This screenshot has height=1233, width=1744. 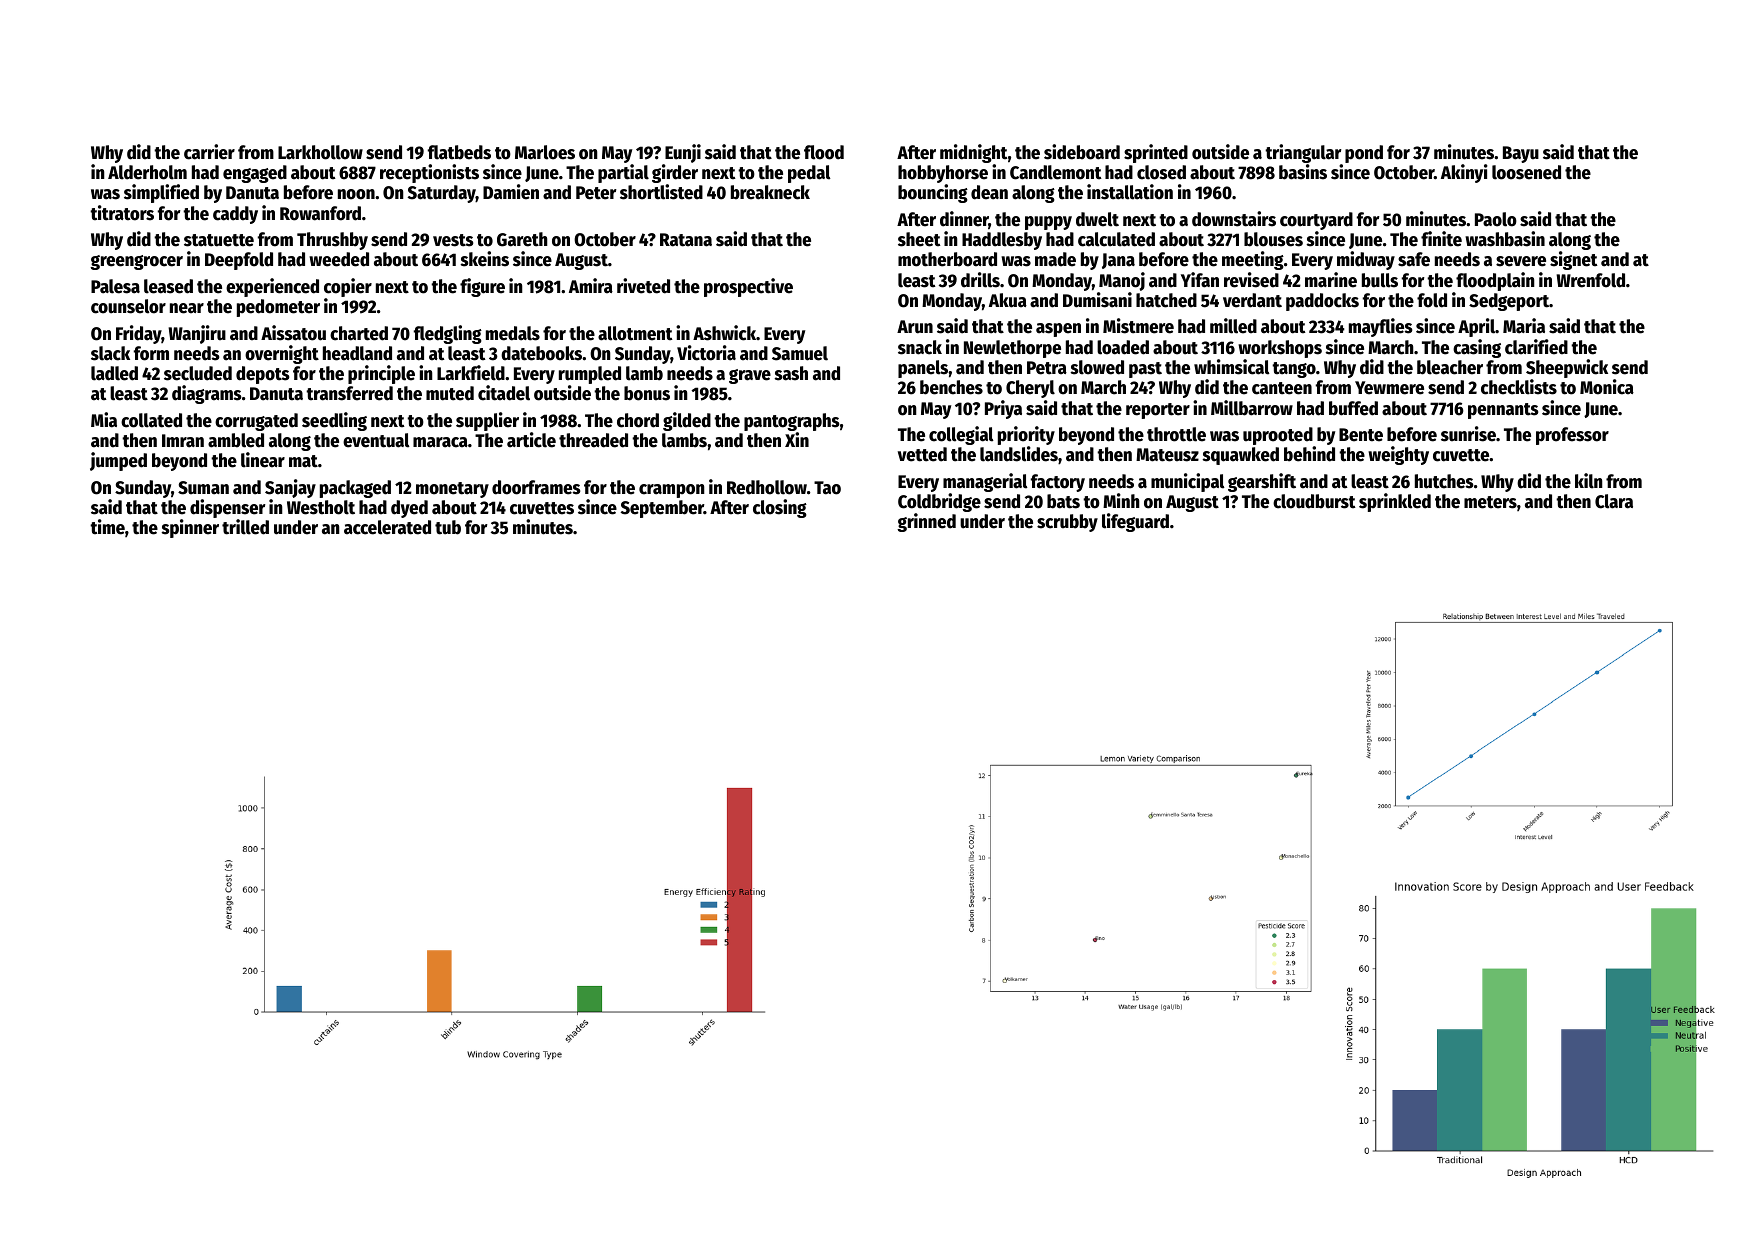 What do you see at coordinates (320, 152) in the screenshot?
I see `Larkhollow` at bounding box center [320, 152].
